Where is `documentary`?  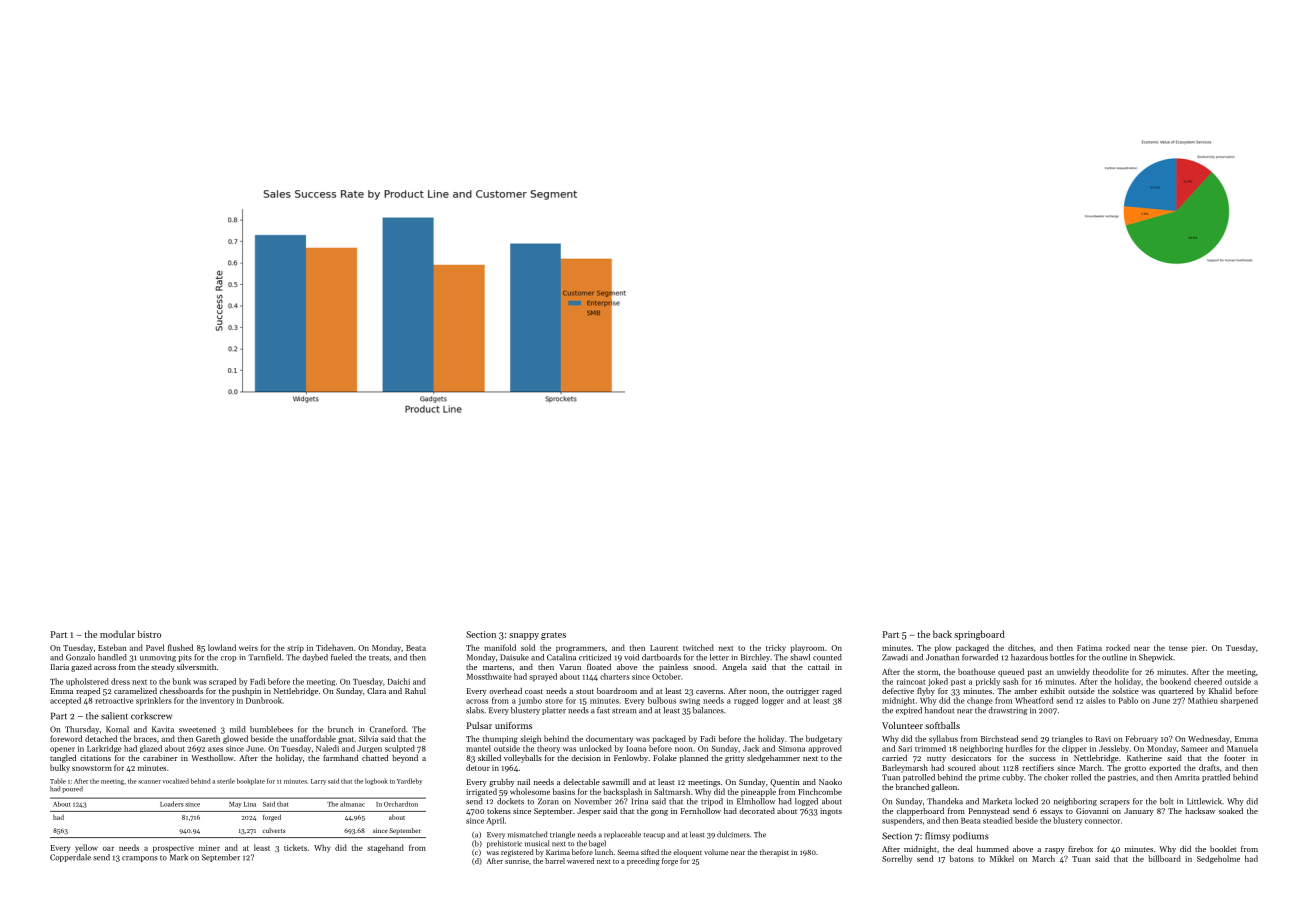 documentary is located at coordinates (609, 739).
